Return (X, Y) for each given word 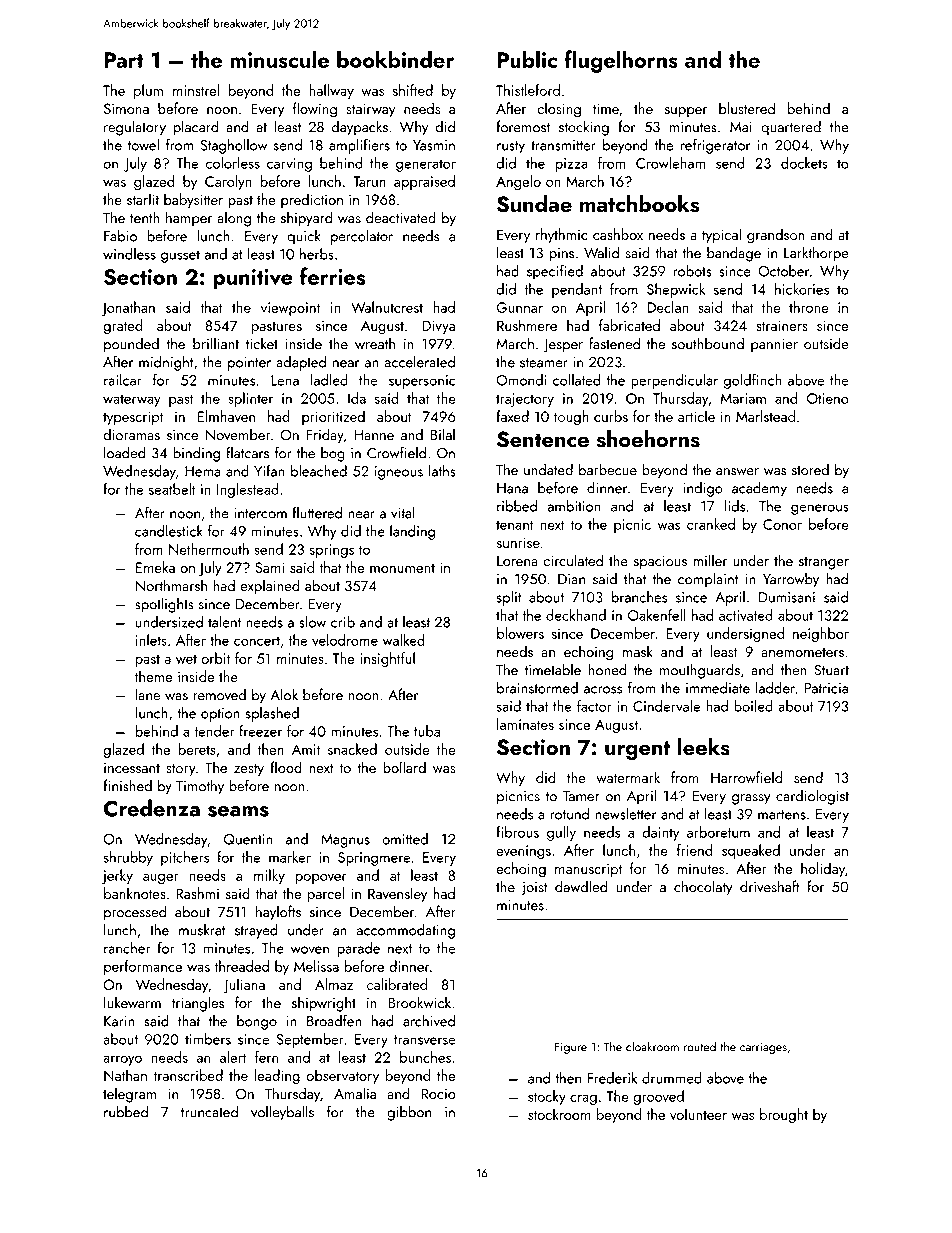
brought (784, 1116)
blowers (520, 633)
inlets (151, 640)
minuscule (279, 59)
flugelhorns (621, 61)
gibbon (409, 1113)
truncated (209, 1111)
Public (527, 59)
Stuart (831, 670)
